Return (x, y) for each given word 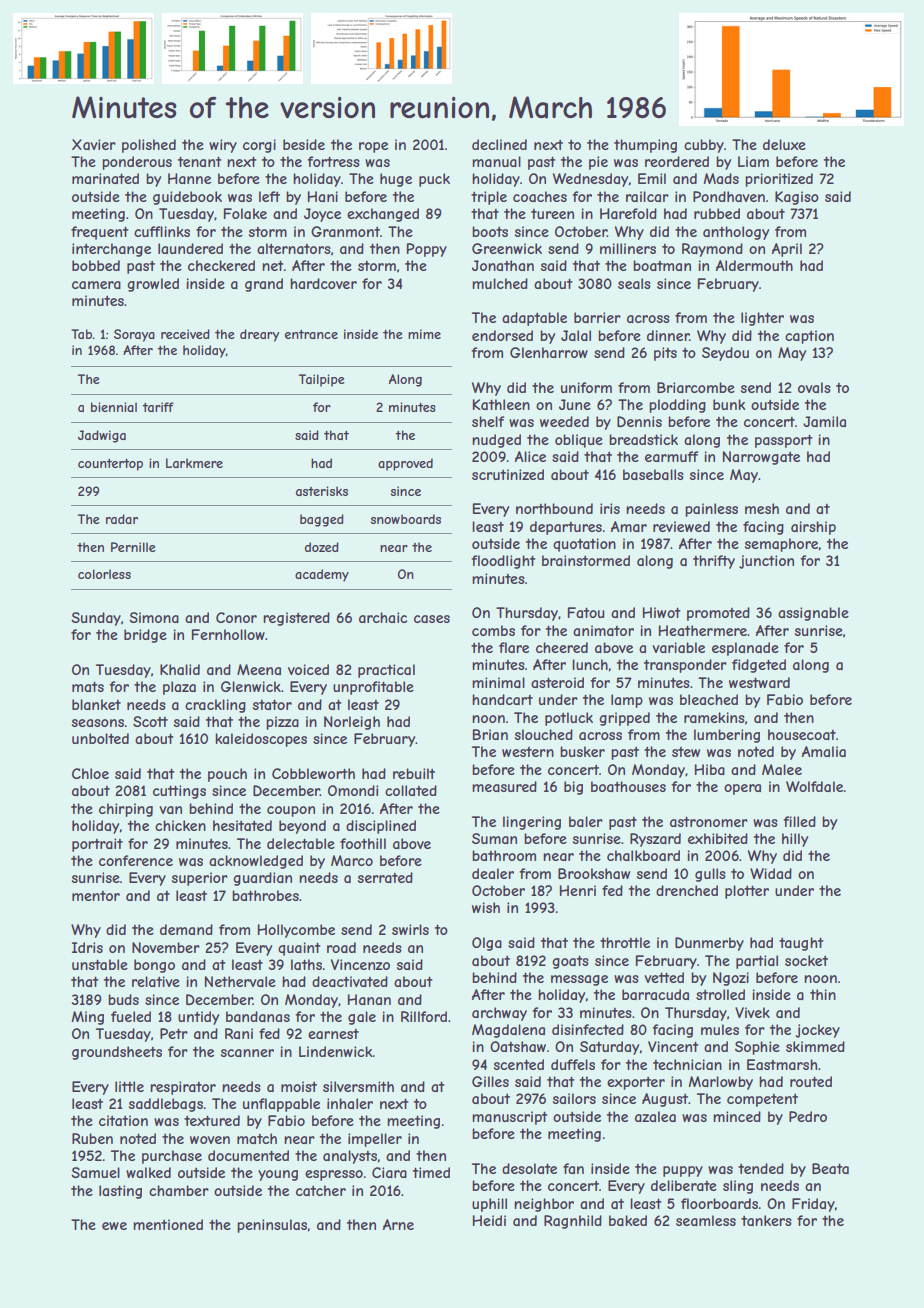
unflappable (281, 1105)
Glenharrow (549, 352)
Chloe (90, 773)
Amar (629, 526)
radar (122, 519)
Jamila (824, 421)
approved (405, 464)
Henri (578, 890)
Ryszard (655, 840)
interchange (111, 250)
